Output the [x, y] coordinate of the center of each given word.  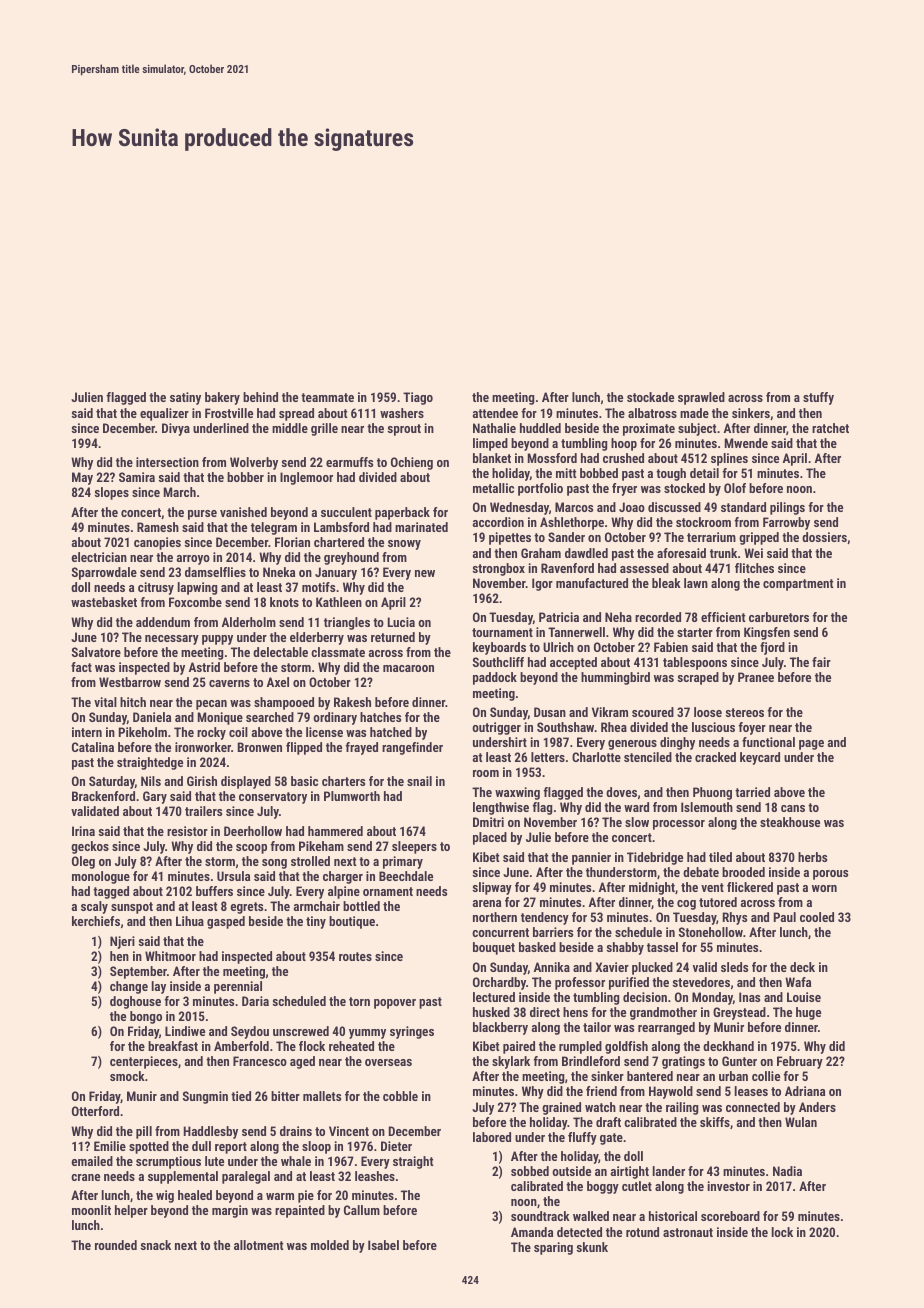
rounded [116, 1245]
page [811, 745]
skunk [592, 1247]
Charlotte [596, 757]
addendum [163, 622]
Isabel [383, 1245]
